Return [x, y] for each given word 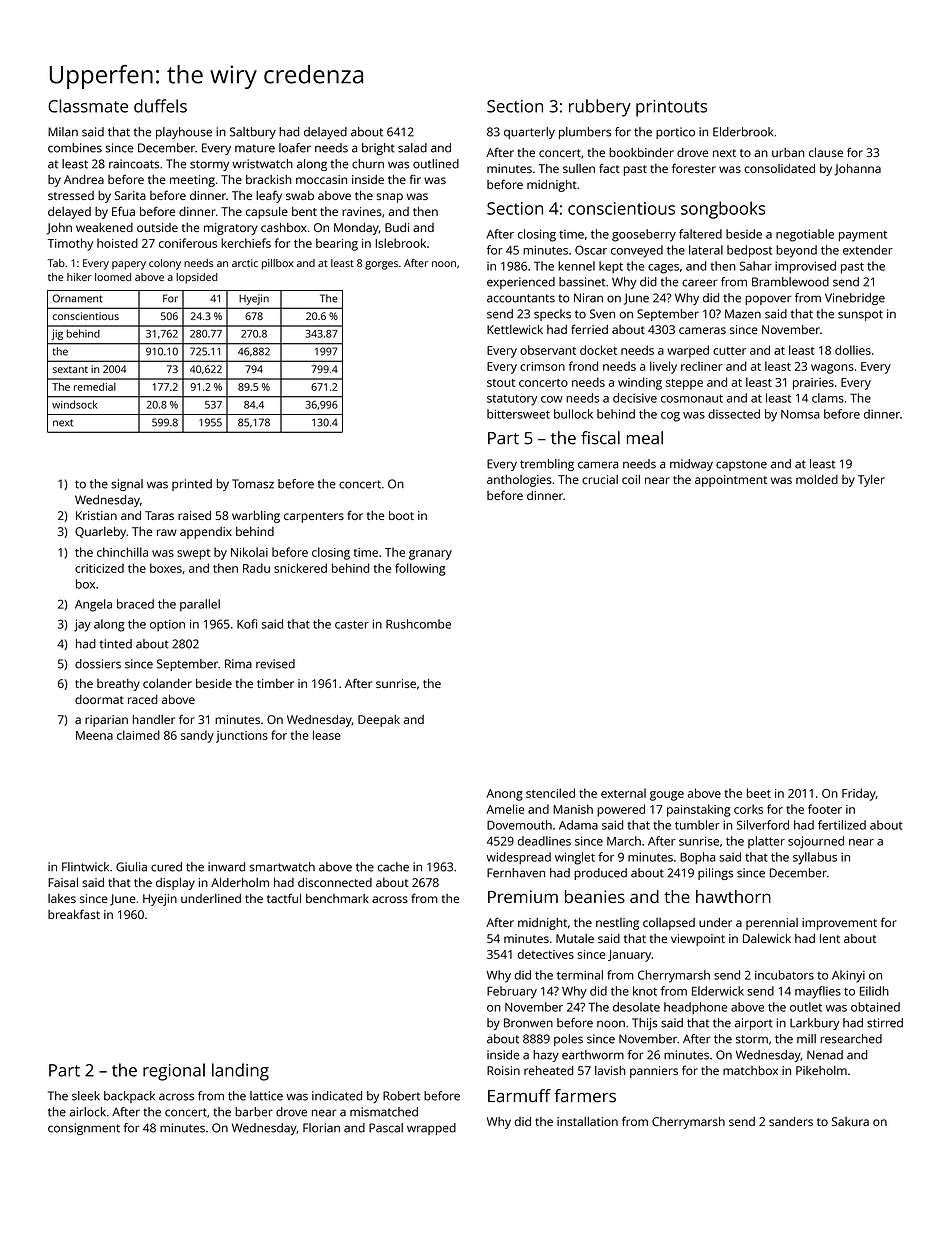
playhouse [184, 133]
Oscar [591, 250]
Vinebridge [855, 299]
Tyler [871, 481]
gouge [667, 796]
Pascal [386, 1128]
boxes [166, 568]
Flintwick [85, 867]
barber [254, 1112]
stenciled [550, 793]
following [420, 569]
